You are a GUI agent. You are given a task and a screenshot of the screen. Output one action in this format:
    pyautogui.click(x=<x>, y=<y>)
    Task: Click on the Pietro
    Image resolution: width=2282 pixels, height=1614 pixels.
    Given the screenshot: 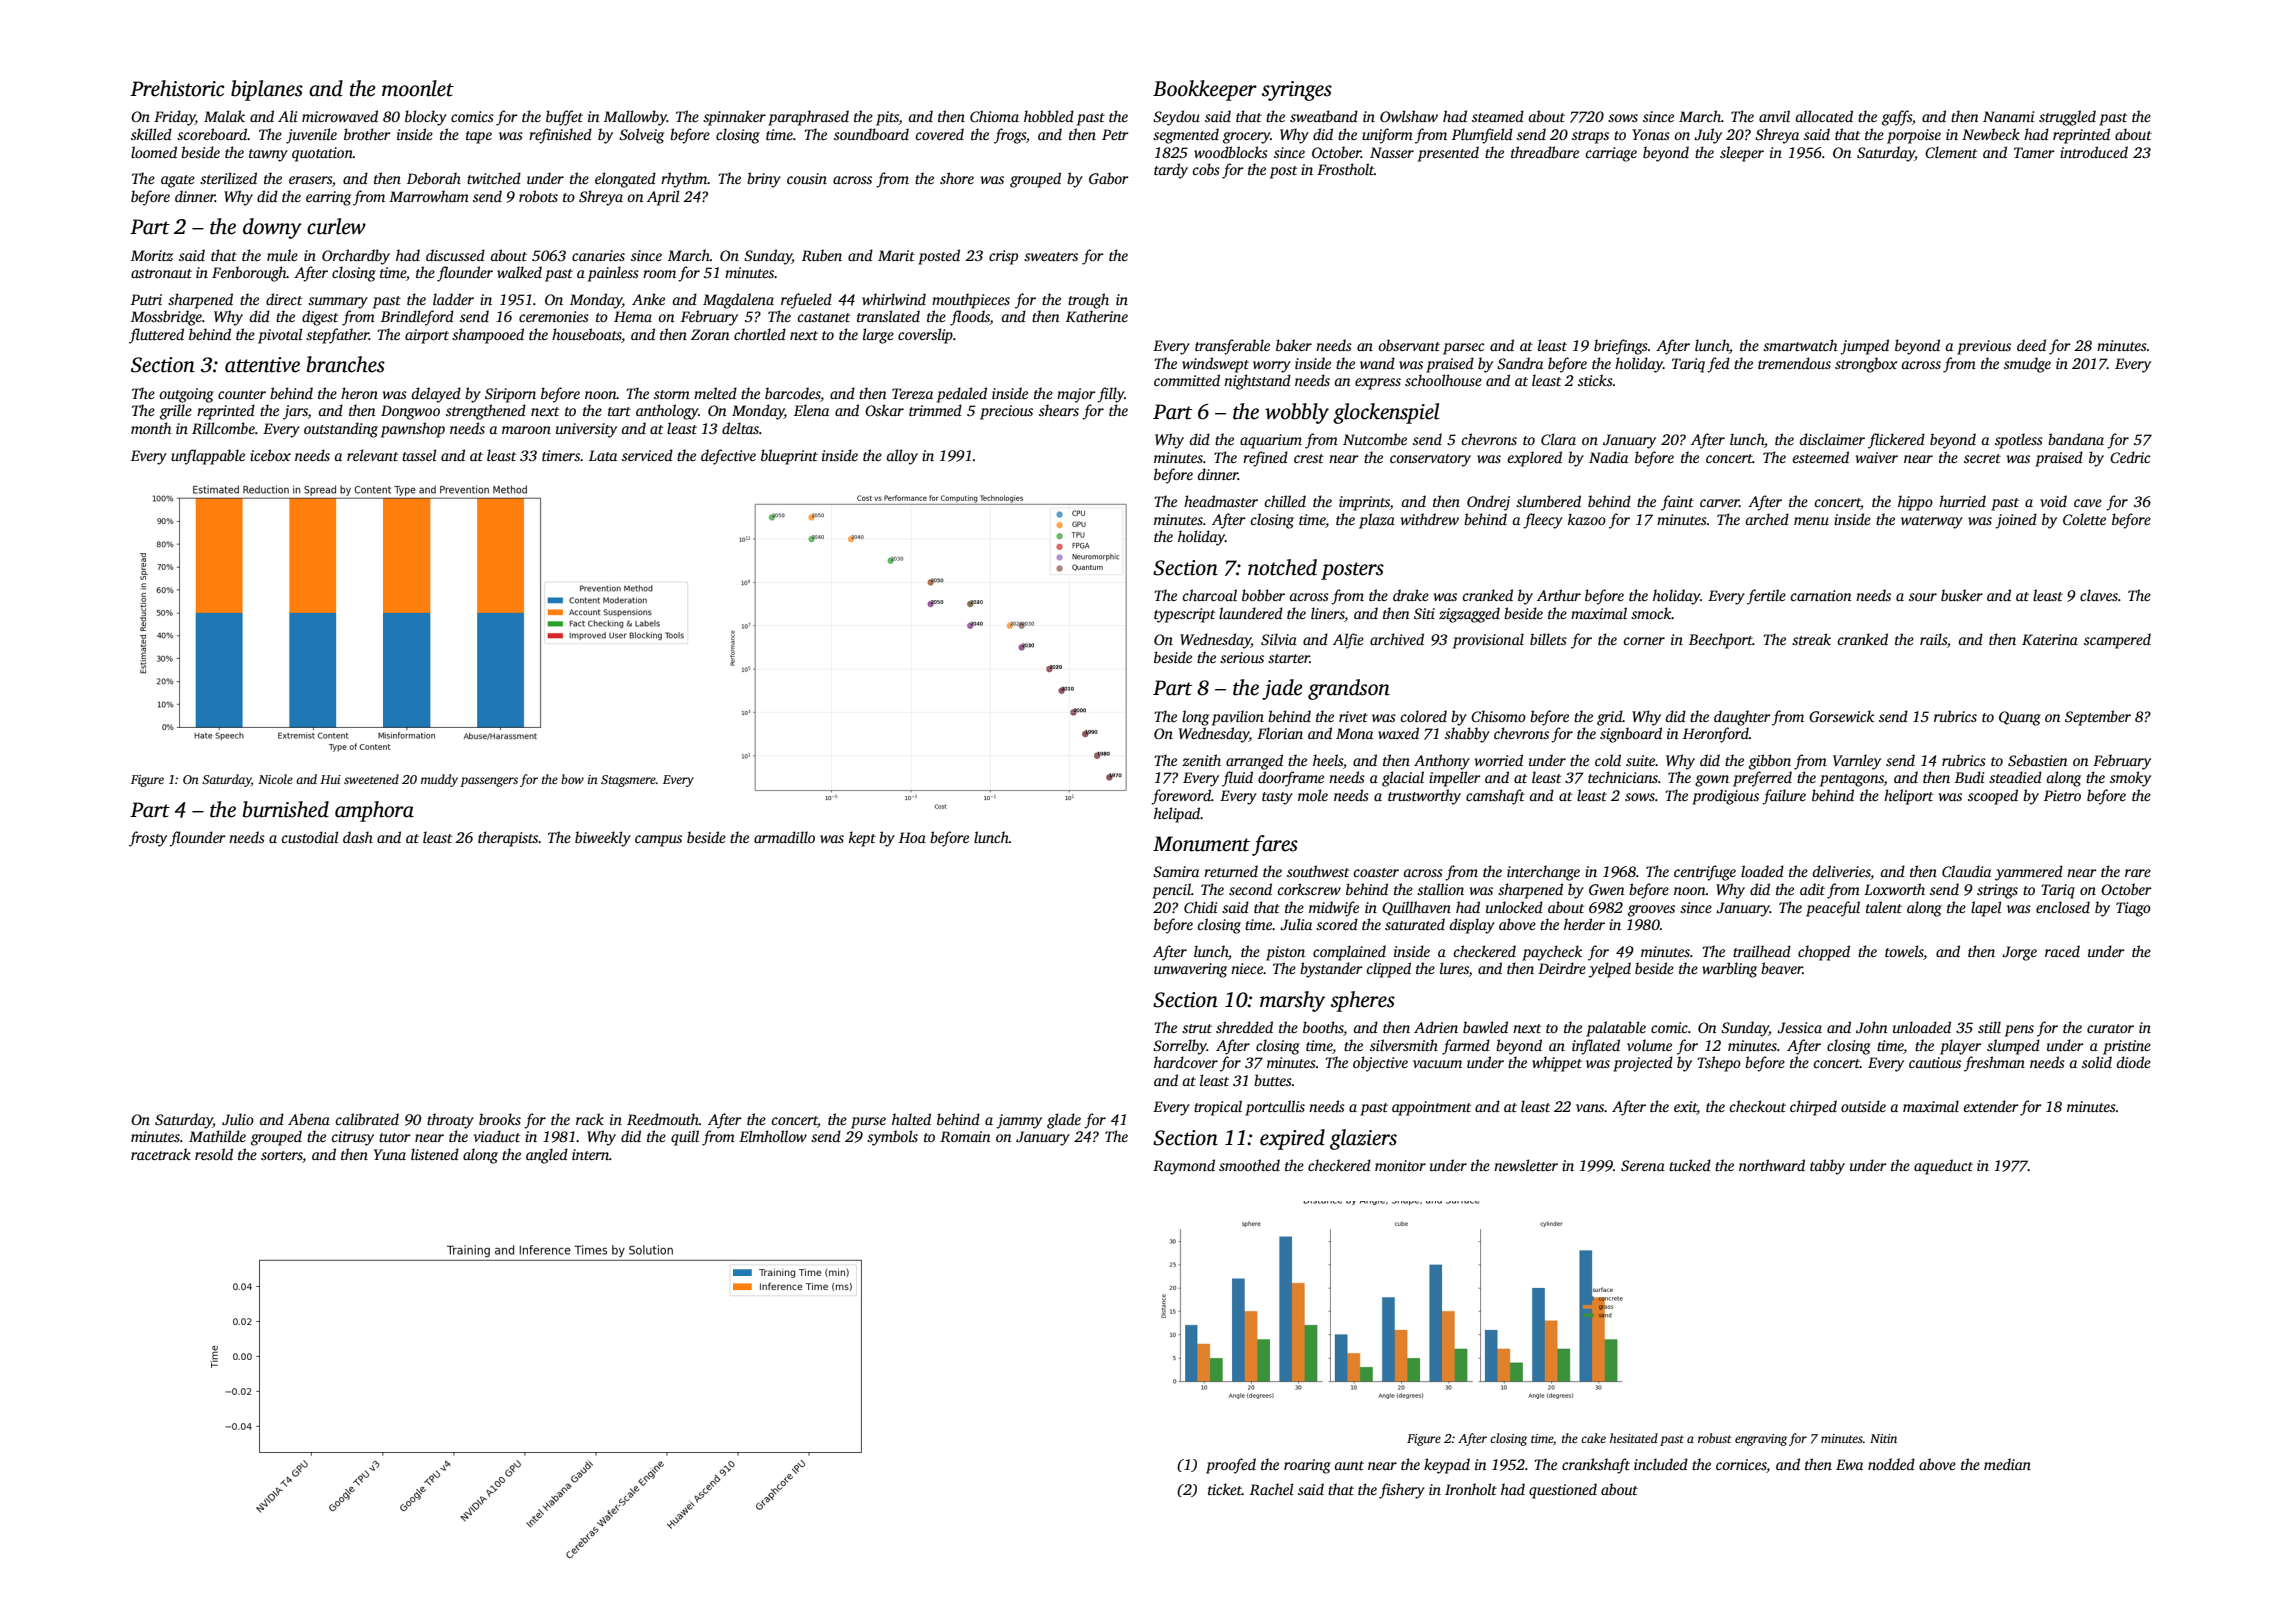 What is the action you would take?
    pyautogui.click(x=2062, y=795)
